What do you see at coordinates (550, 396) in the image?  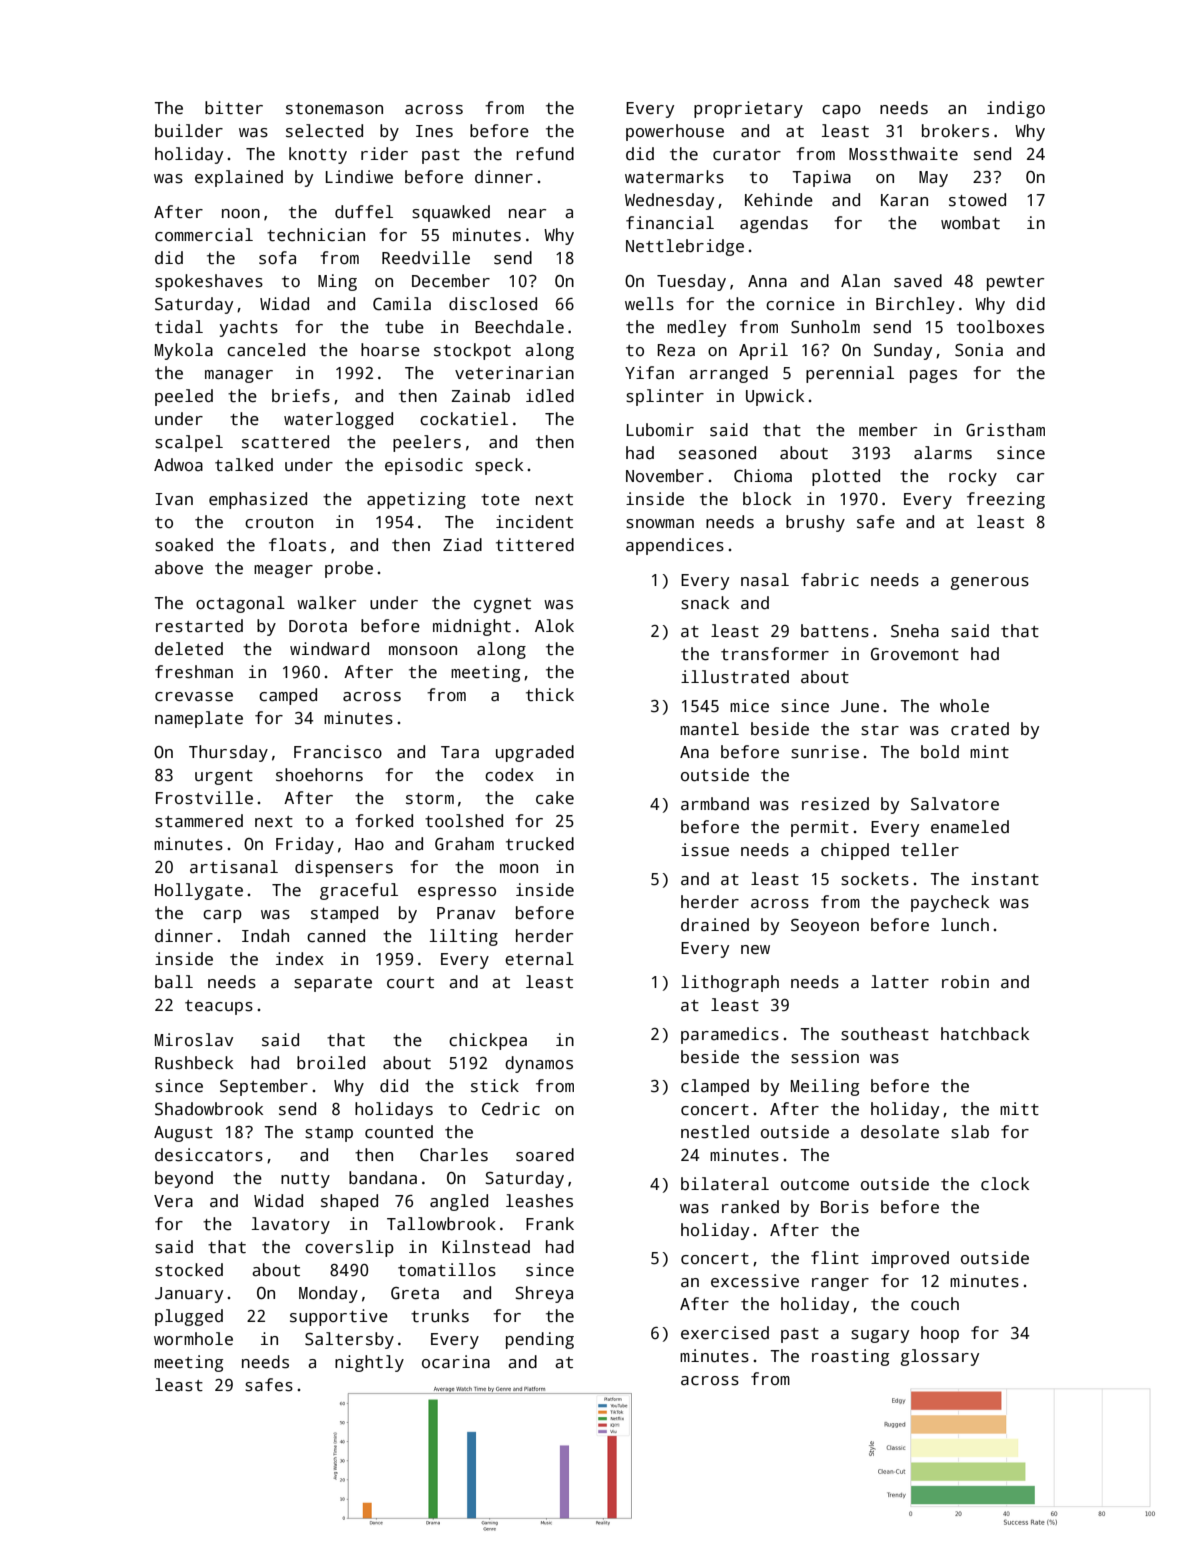 I see `idled` at bounding box center [550, 396].
